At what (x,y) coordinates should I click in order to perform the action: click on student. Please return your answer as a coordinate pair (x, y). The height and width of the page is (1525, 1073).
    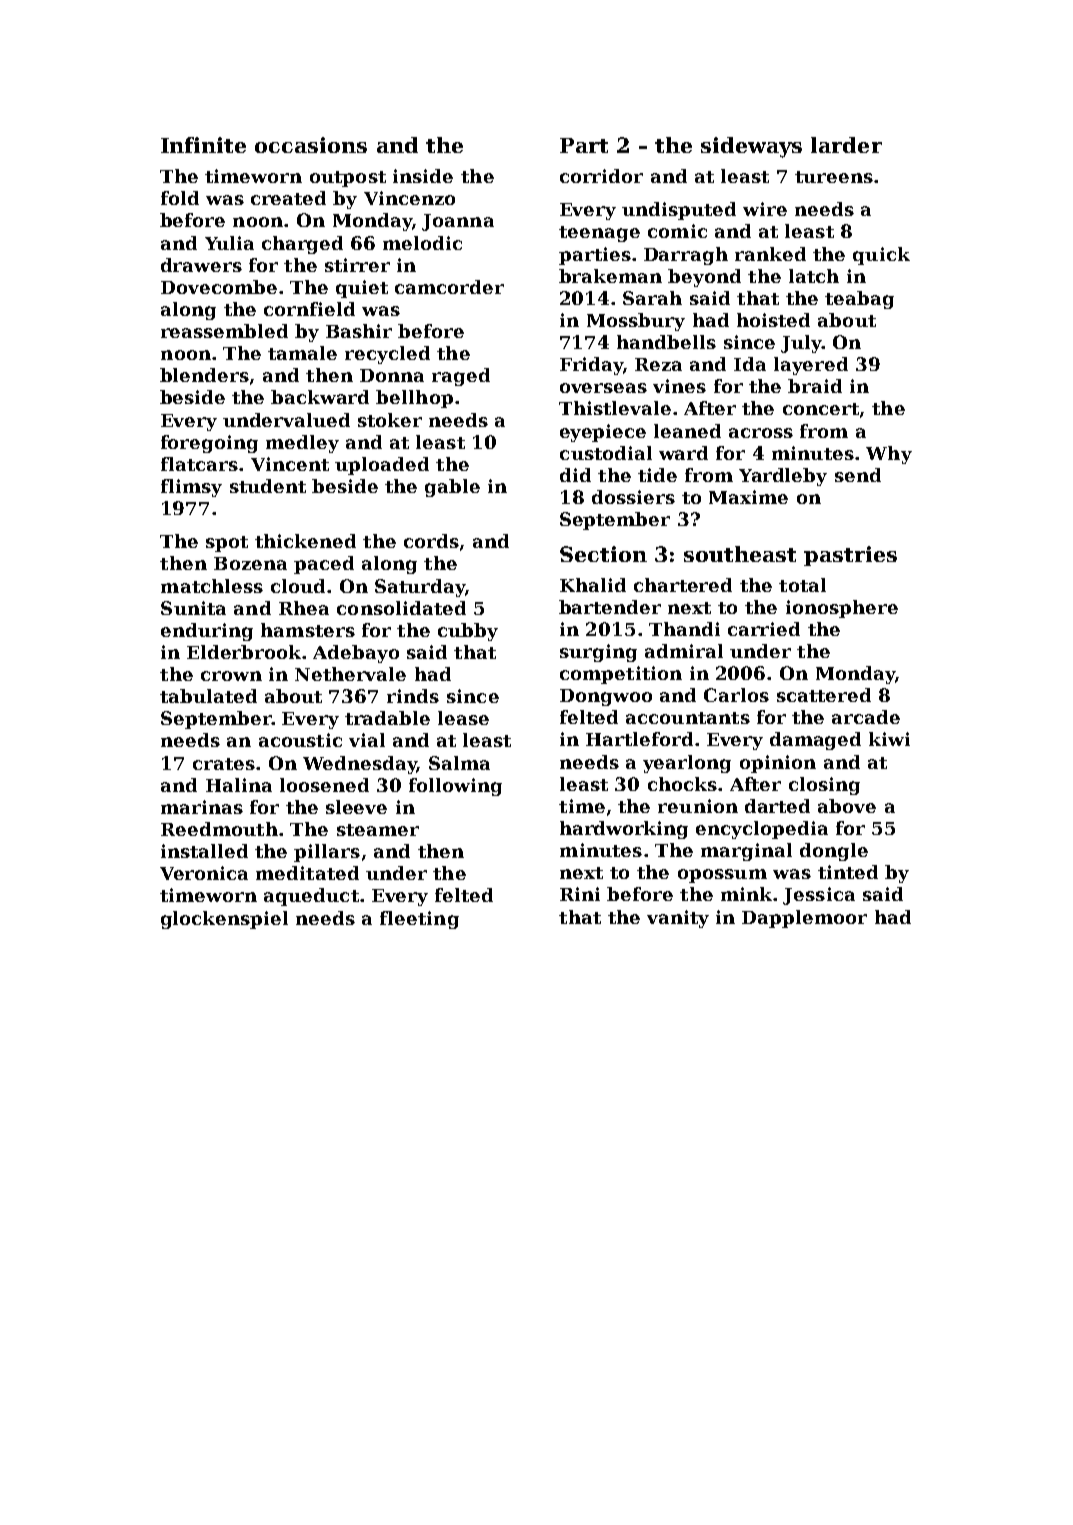
    Looking at the image, I should click on (268, 486).
